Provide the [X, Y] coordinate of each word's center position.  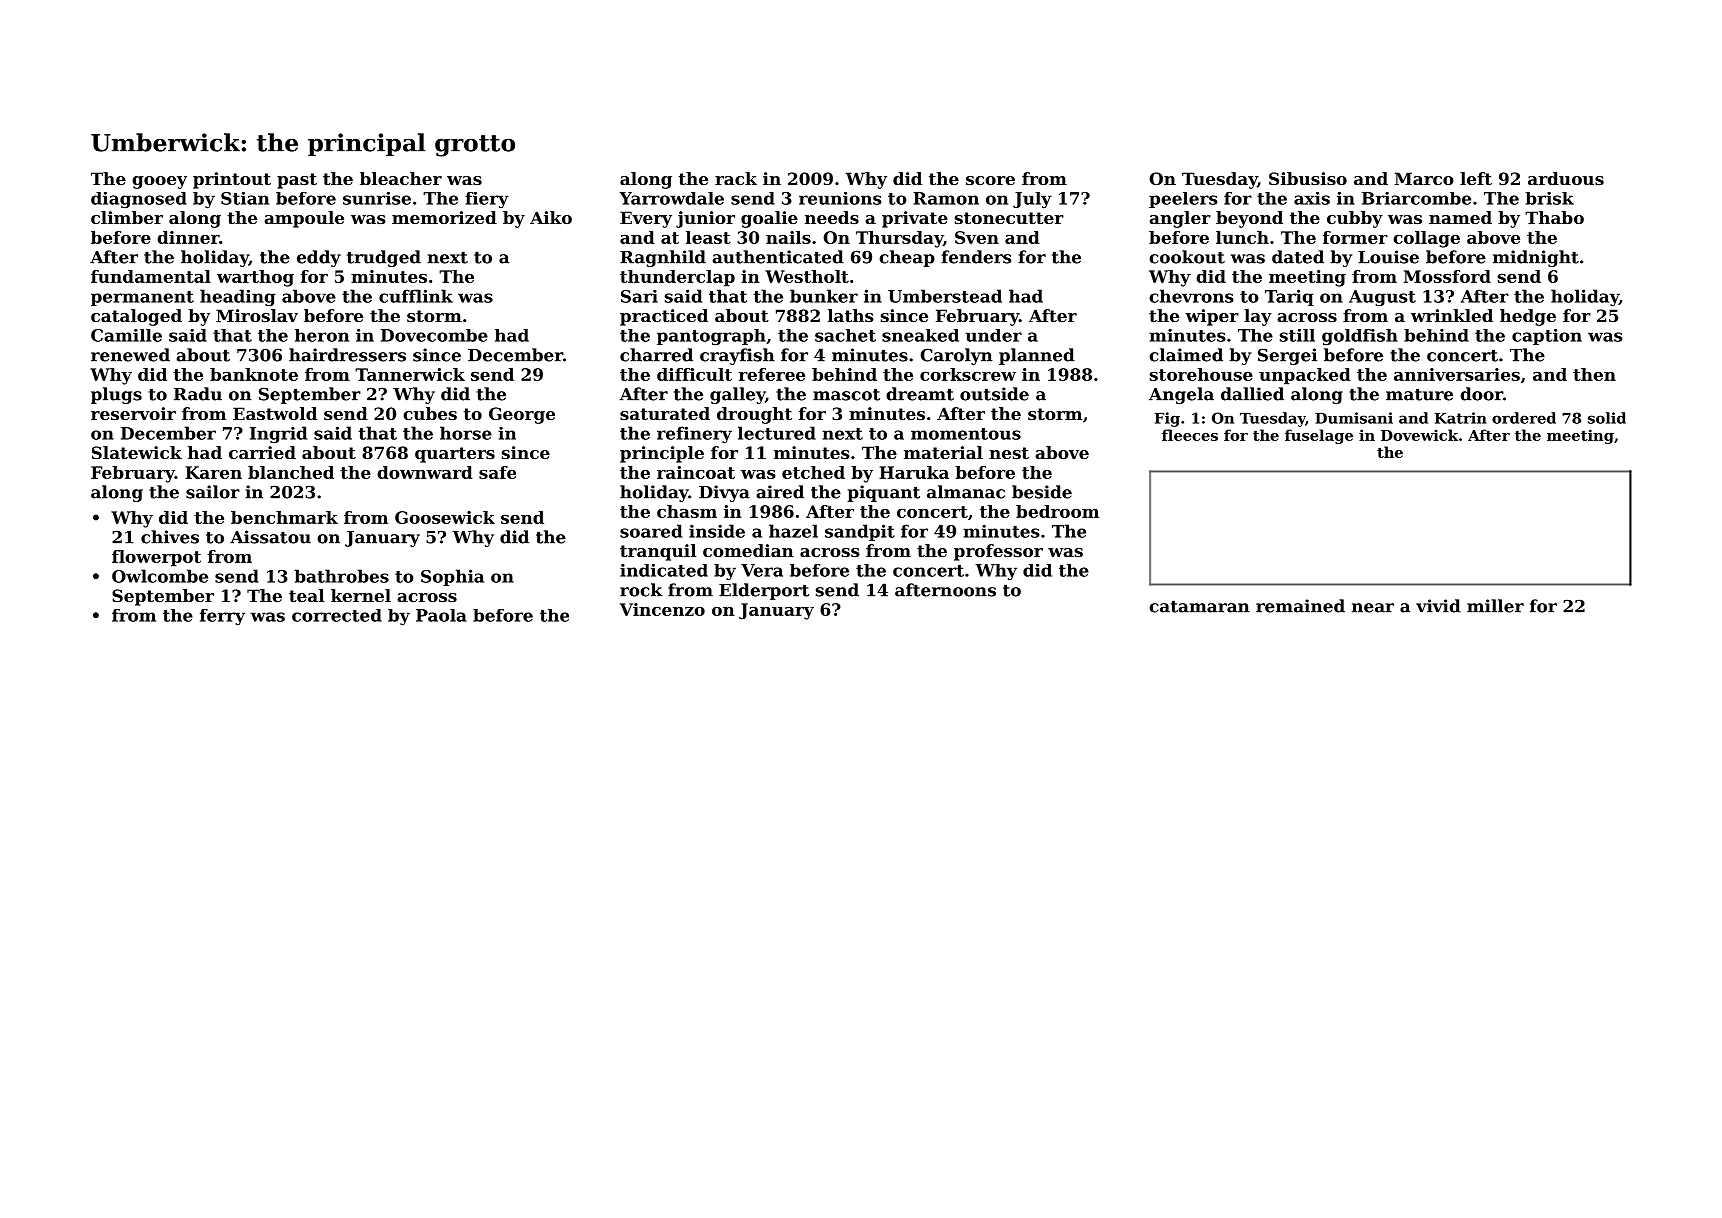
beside [1042, 492]
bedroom [1057, 511]
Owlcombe [160, 576]
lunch [1242, 237]
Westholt [807, 276]
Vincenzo [662, 609]
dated [1298, 257]
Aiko [551, 217]
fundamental [151, 276]
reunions [840, 198]
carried [262, 452]
